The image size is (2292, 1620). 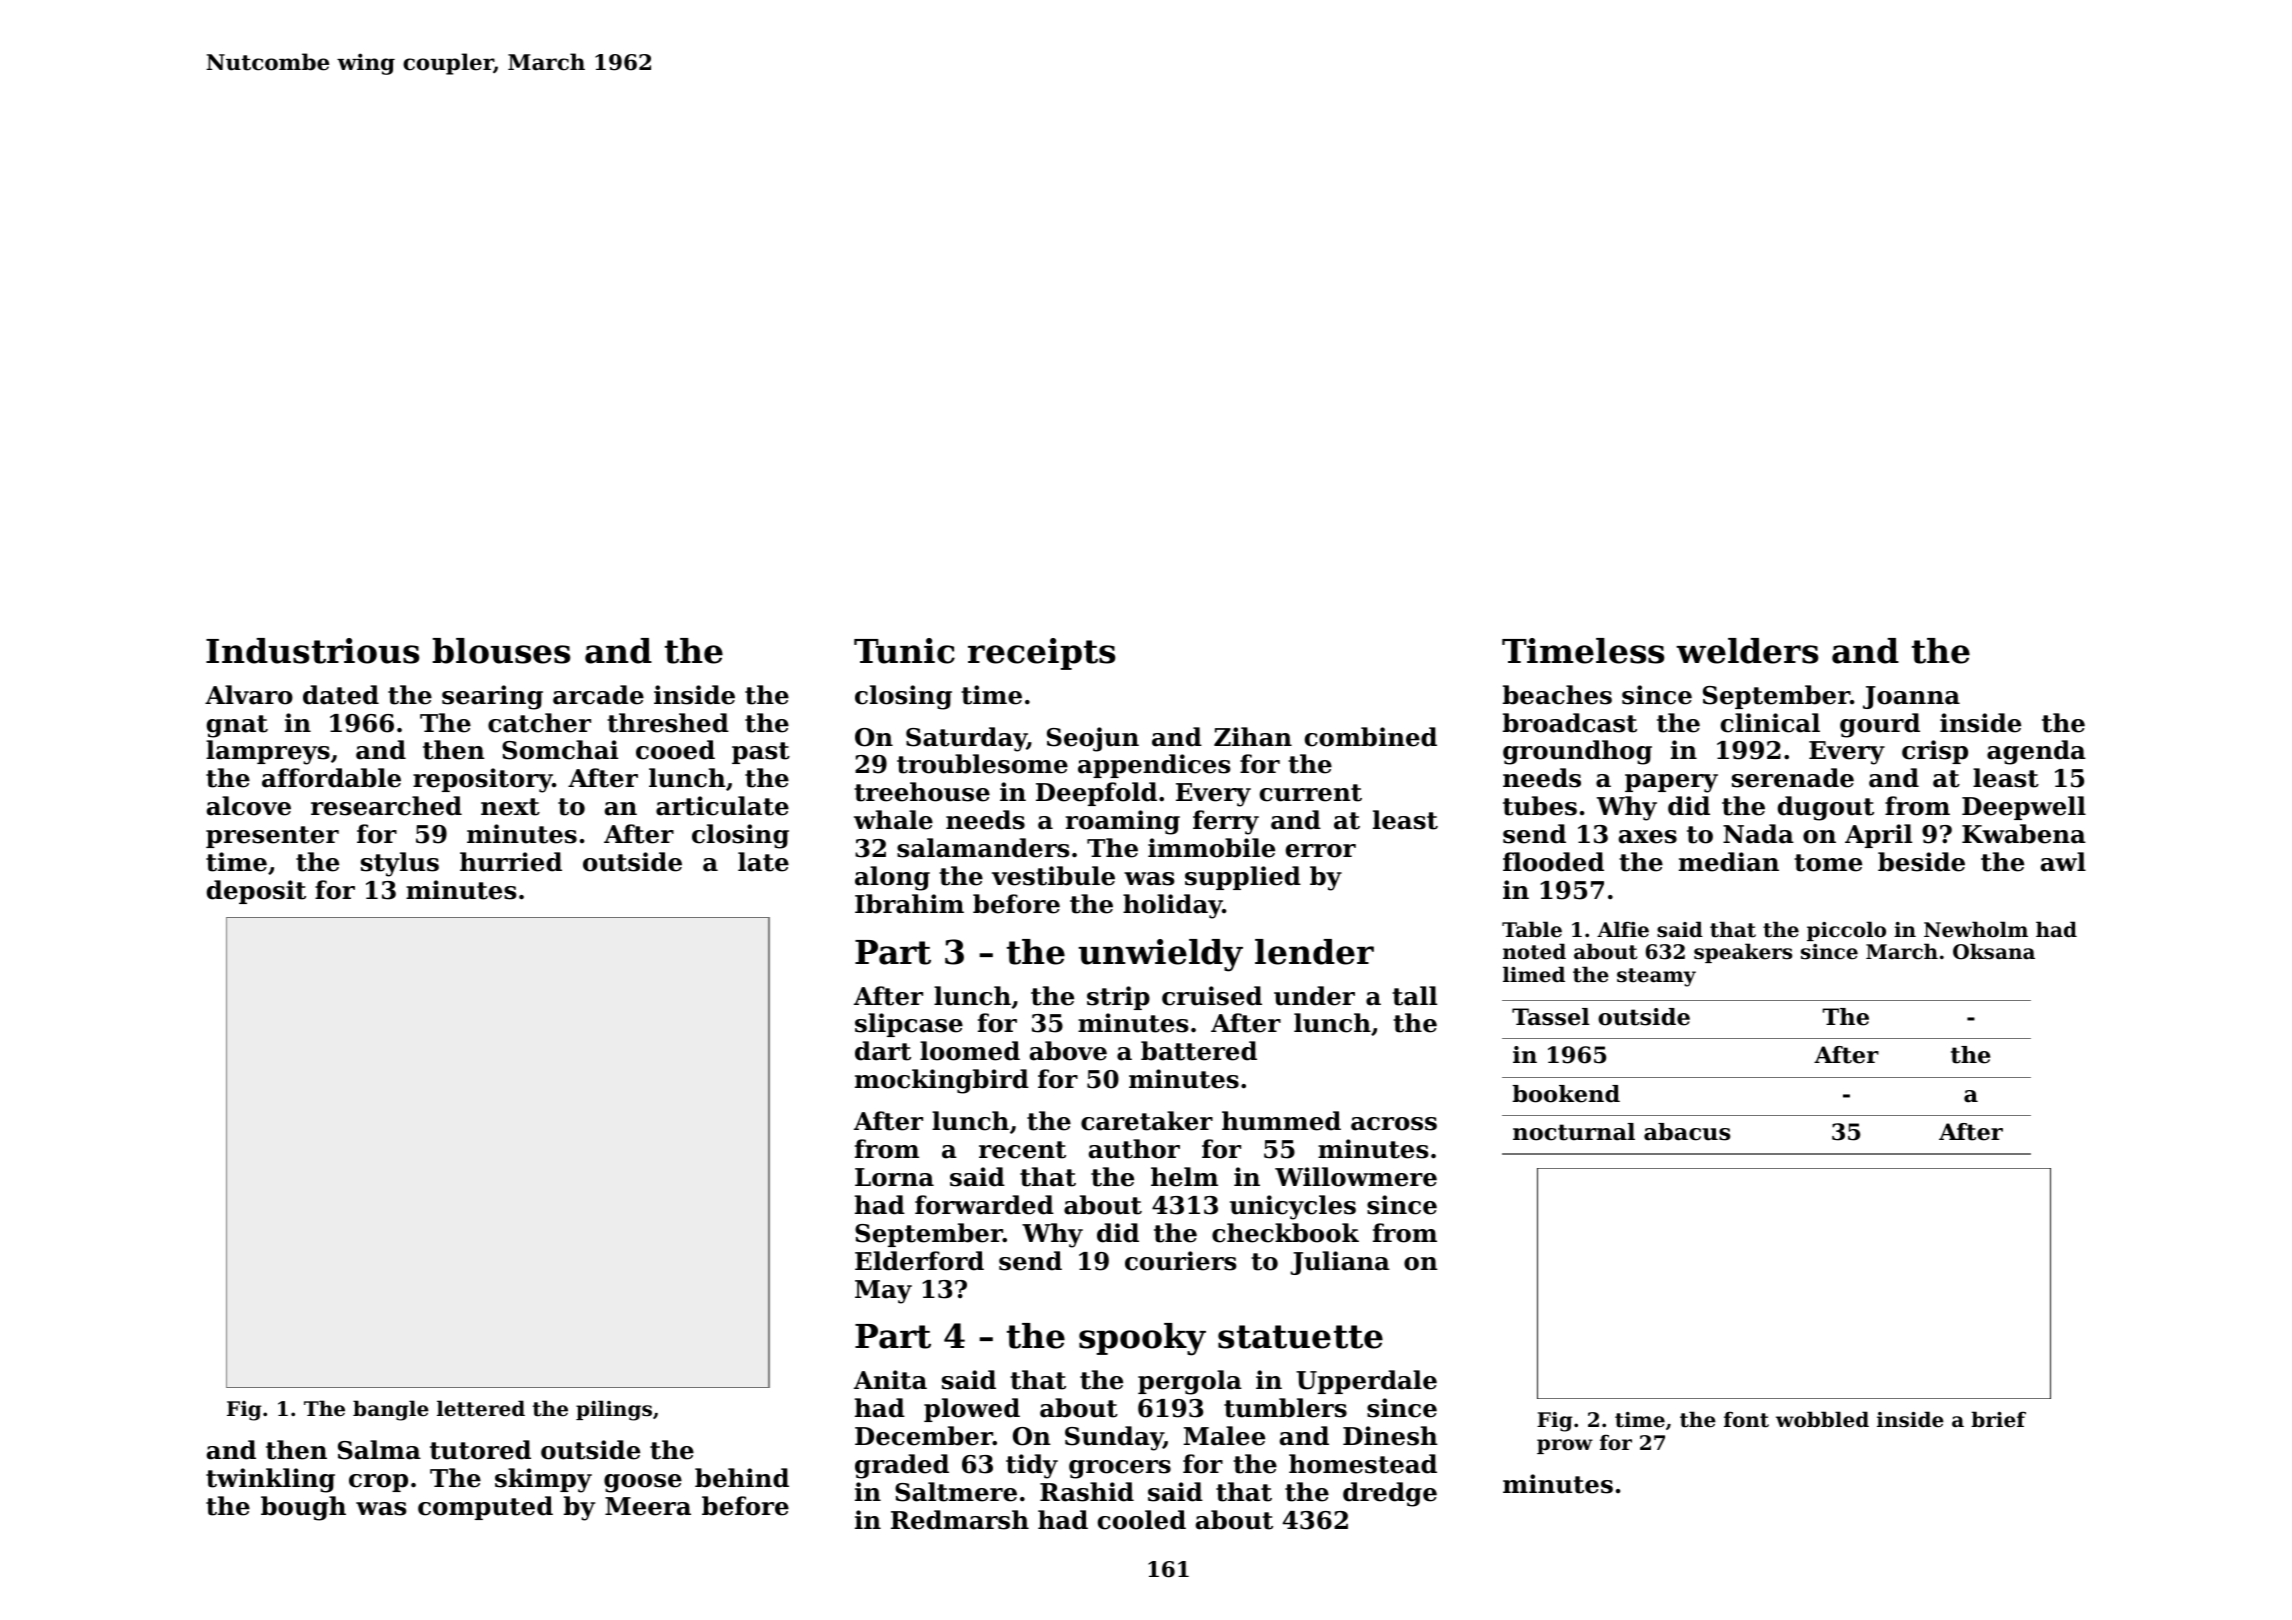 What do you see at coordinates (1551, 1017) in the document?
I see `Tassel` at bounding box center [1551, 1017].
